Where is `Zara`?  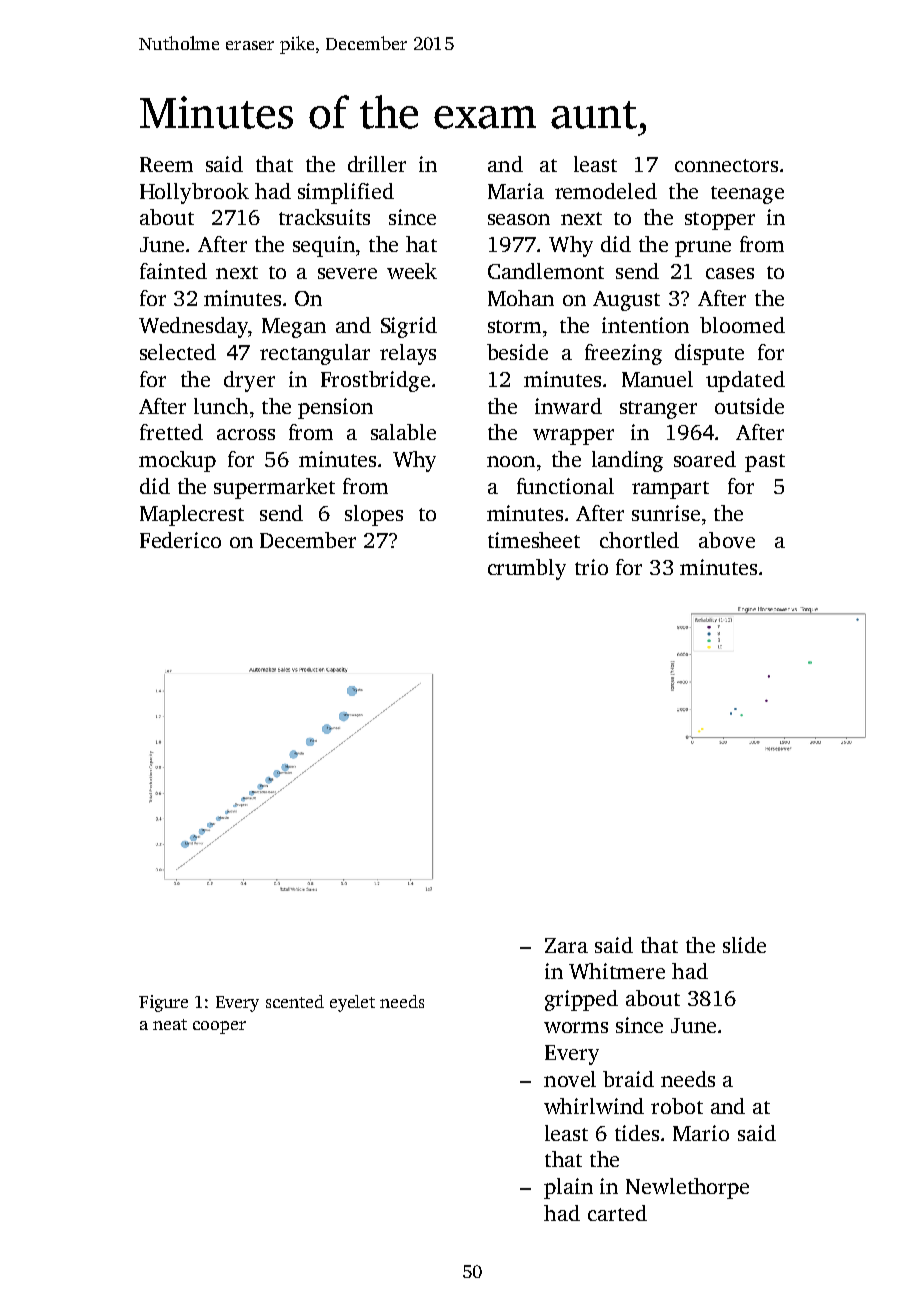 Zara is located at coordinates (566, 945).
